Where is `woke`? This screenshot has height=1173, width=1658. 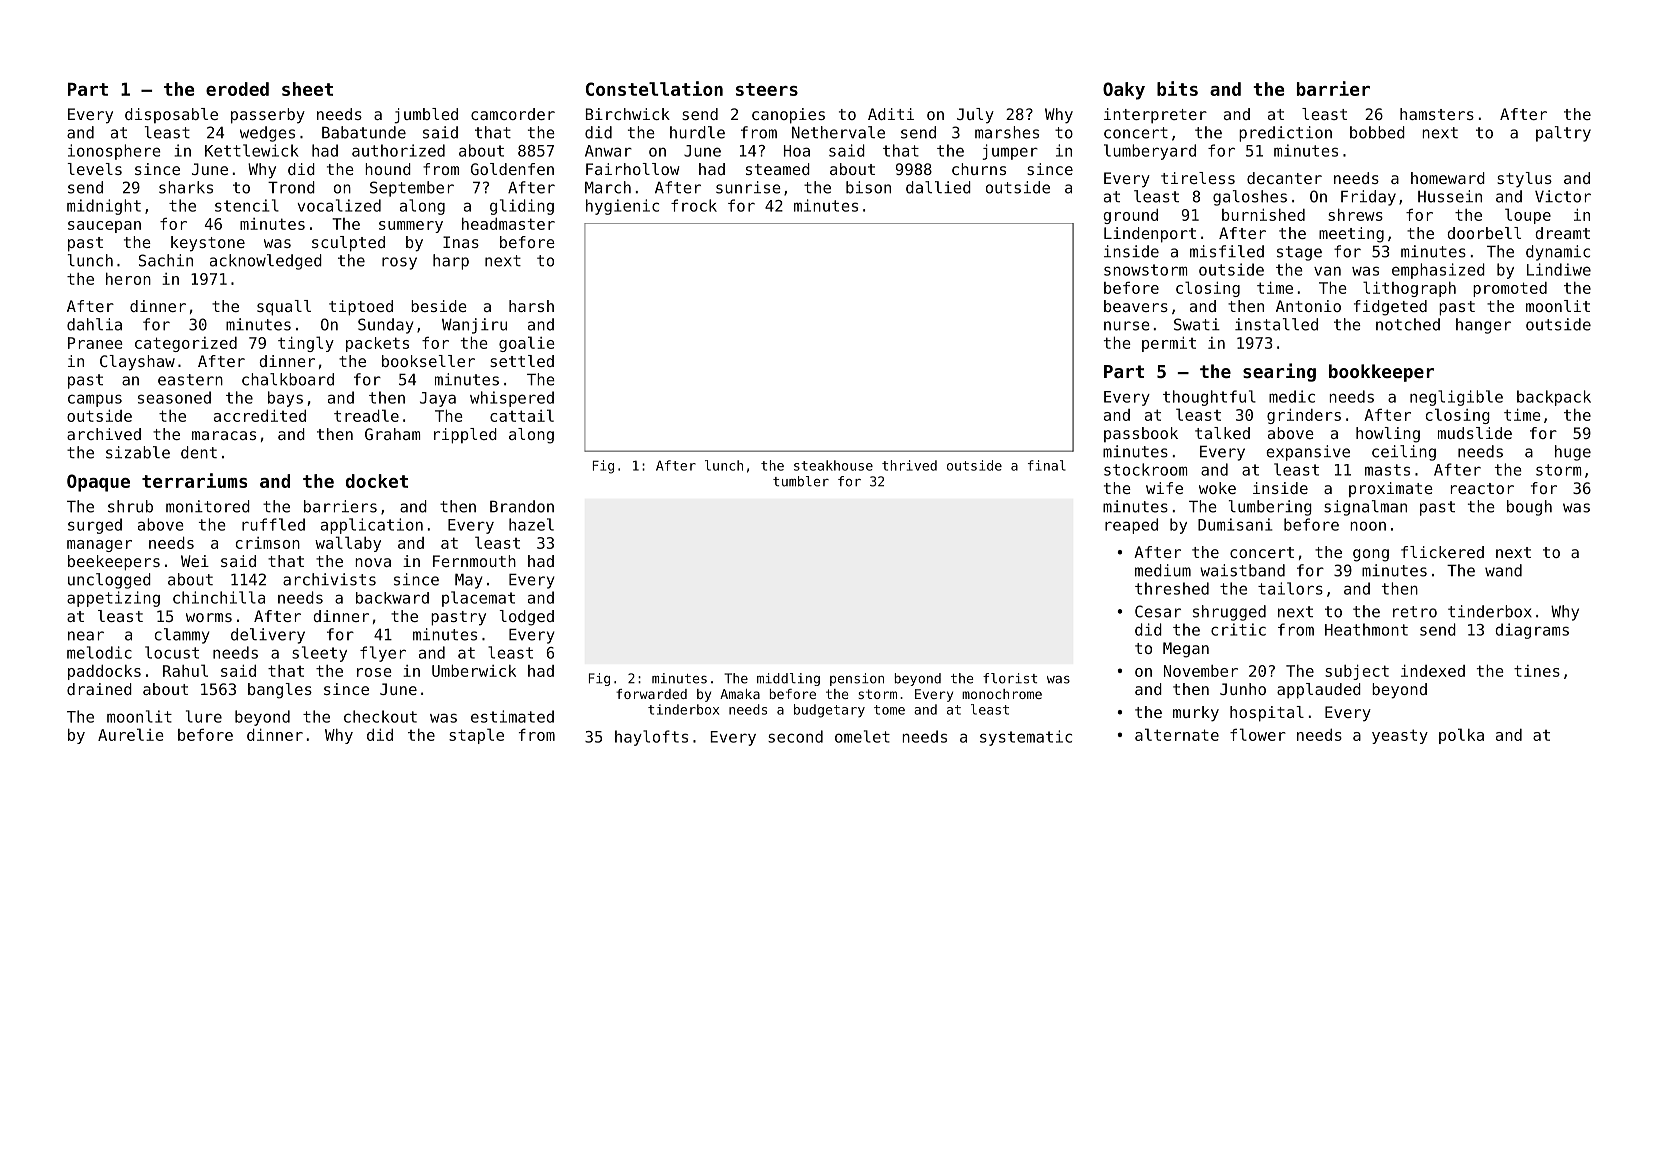 woke is located at coordinates (1217, 488).
